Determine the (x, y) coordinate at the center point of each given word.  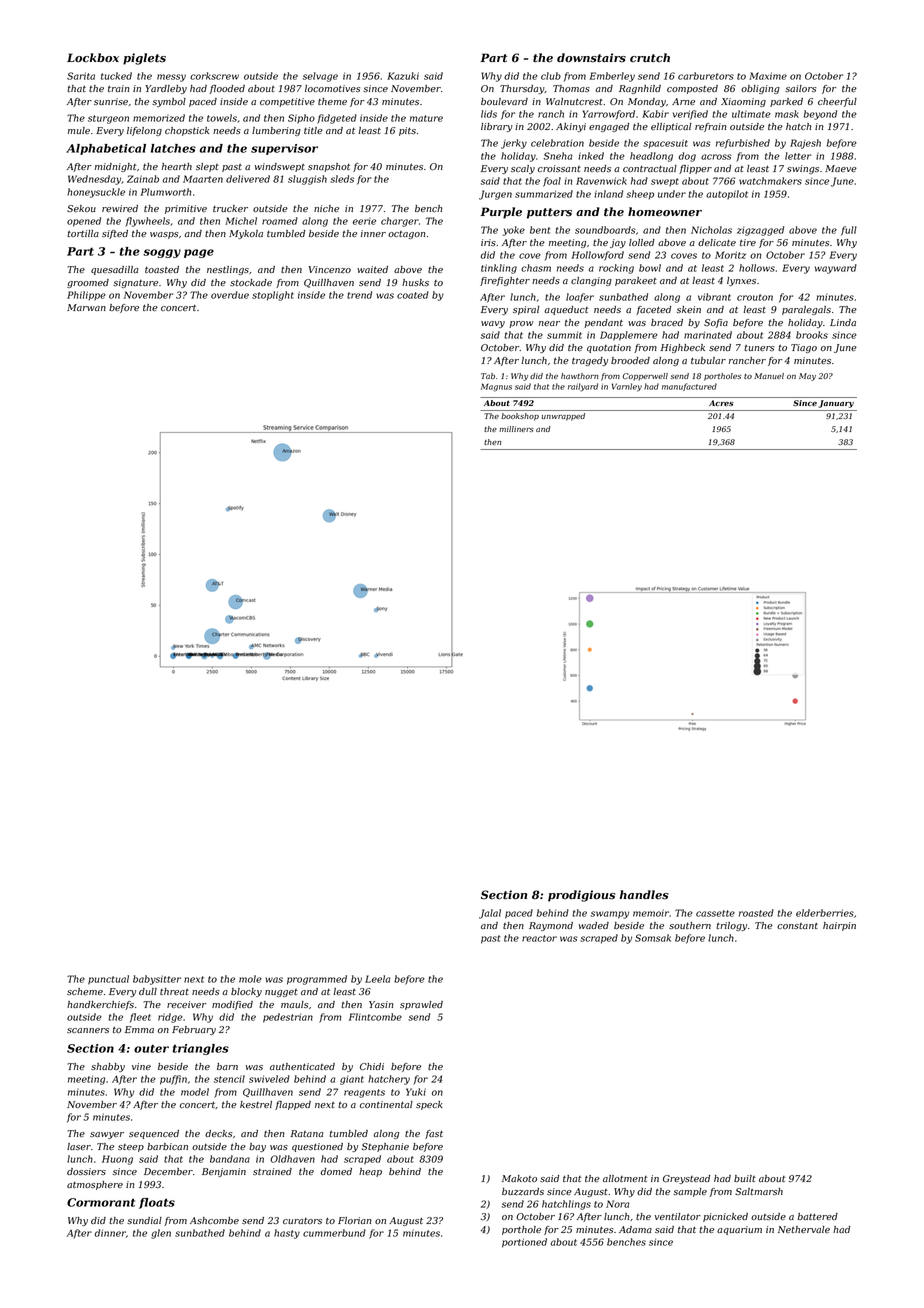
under (672, 194)
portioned (524, 1243)
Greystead (686, 1179)
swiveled (269, 1079)
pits (407, 131)
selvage (320, 77)
